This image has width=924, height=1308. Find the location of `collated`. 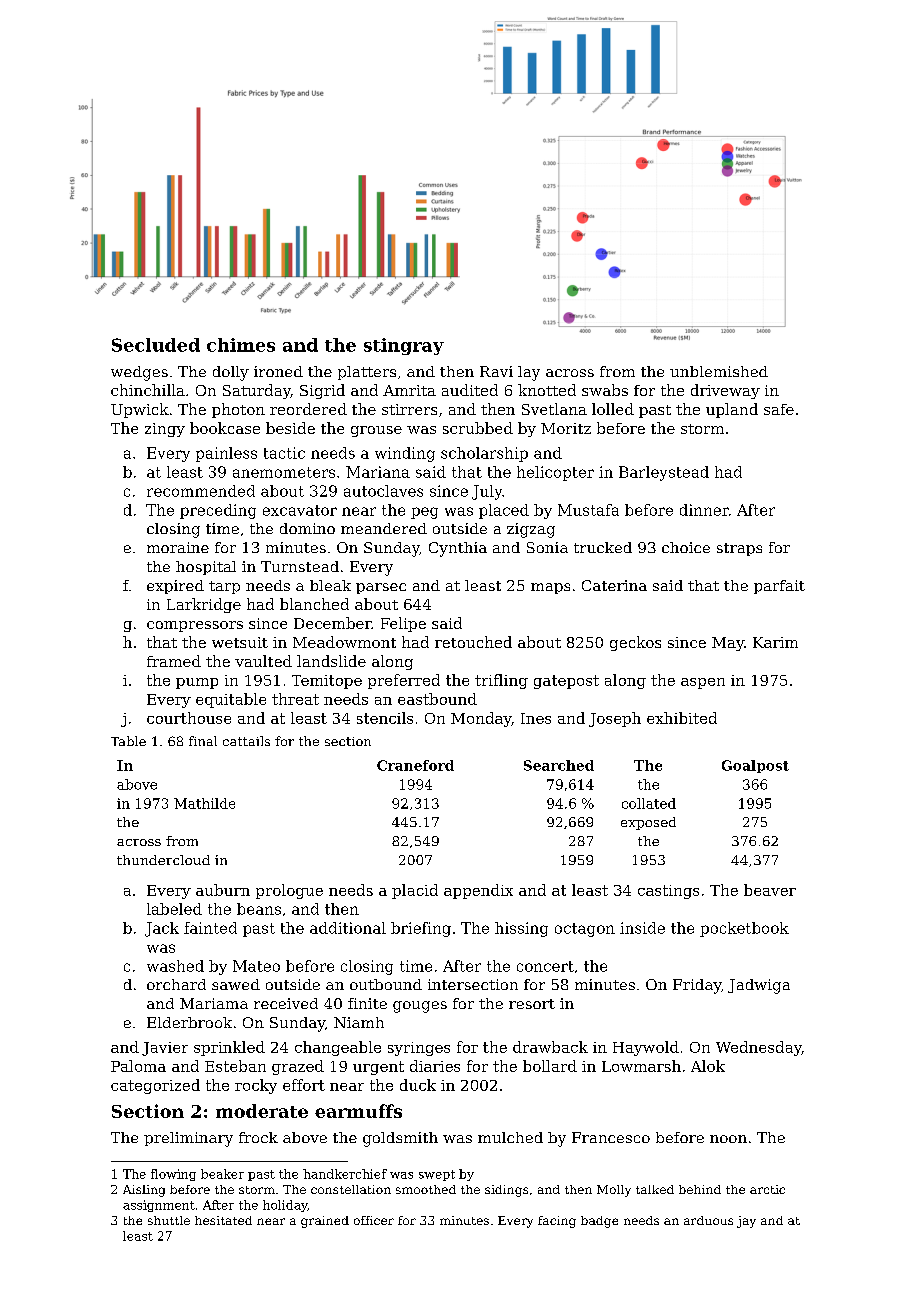

collated is located at coordinates (649, 803).
